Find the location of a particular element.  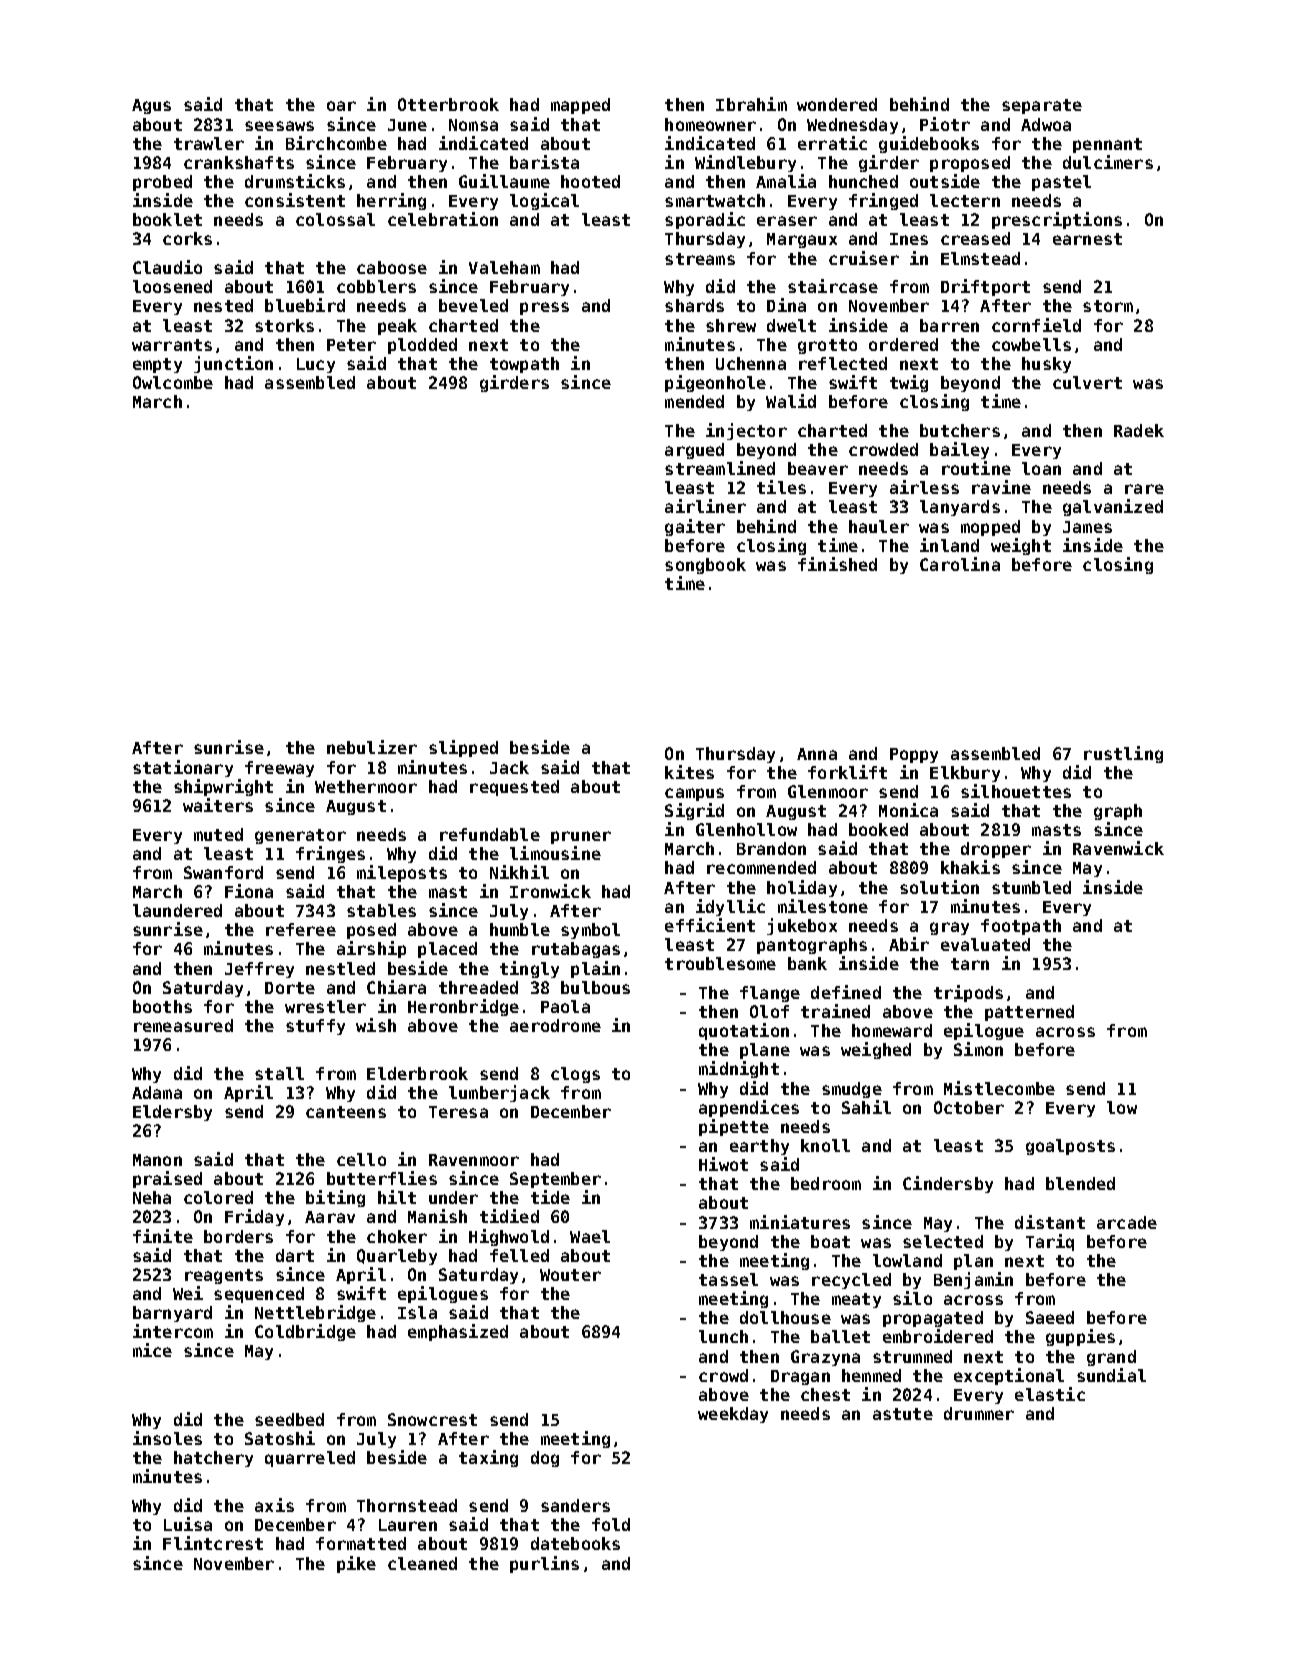

loan is located at coordinates (1041, 468).
